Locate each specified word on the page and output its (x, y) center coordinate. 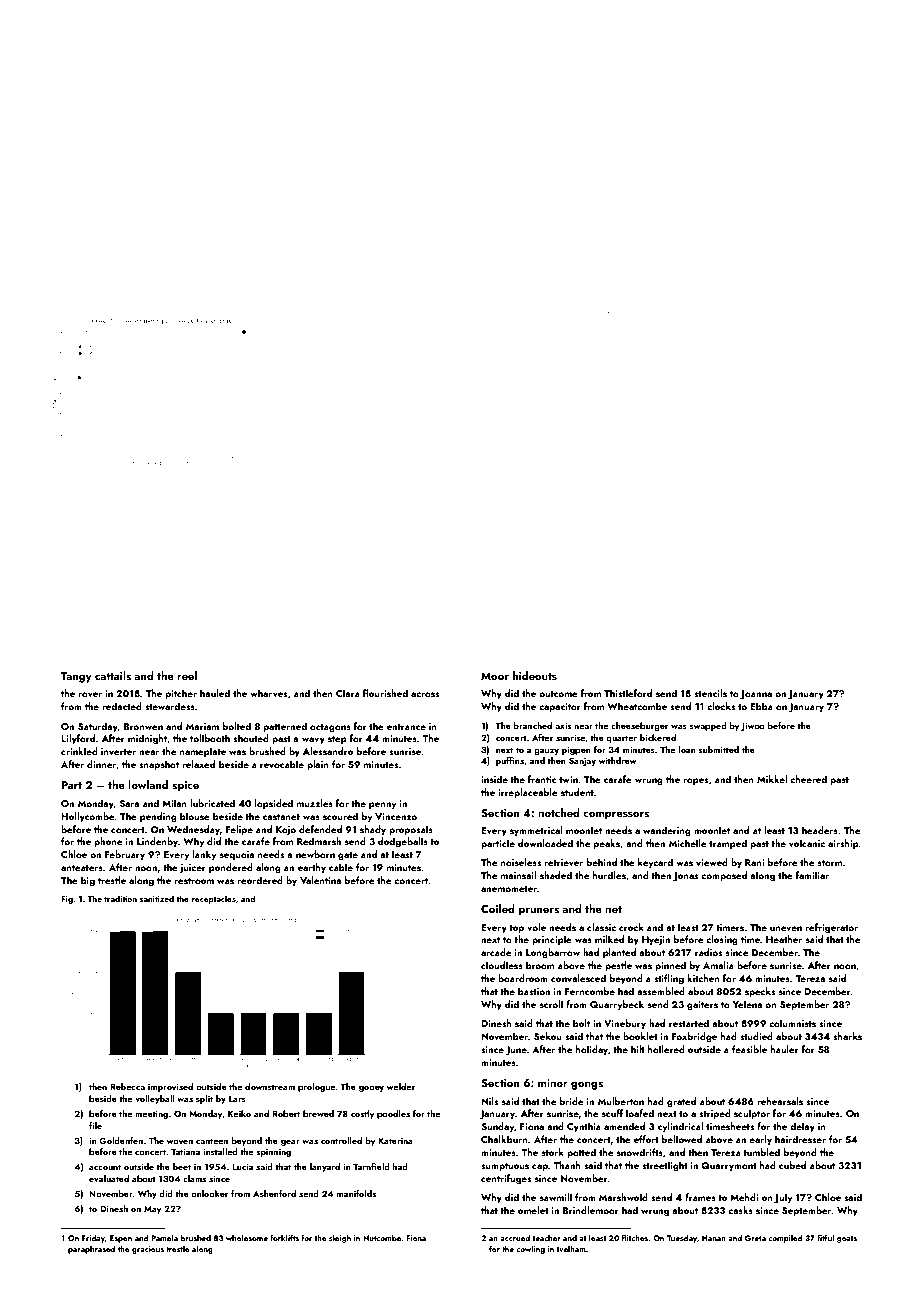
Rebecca (127, 1086)
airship (843, 844)
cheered (808, 779)
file (95, 1125)
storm (829, 863)
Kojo (286, 831)
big (88, 881)
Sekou (548, 1036)
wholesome (247, 1237)
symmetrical (536, 831)
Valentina (320, 880)
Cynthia (584, 1127)
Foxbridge (694, 1037)
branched (533, 725)
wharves (268, 693)
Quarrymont (729, 1166)
